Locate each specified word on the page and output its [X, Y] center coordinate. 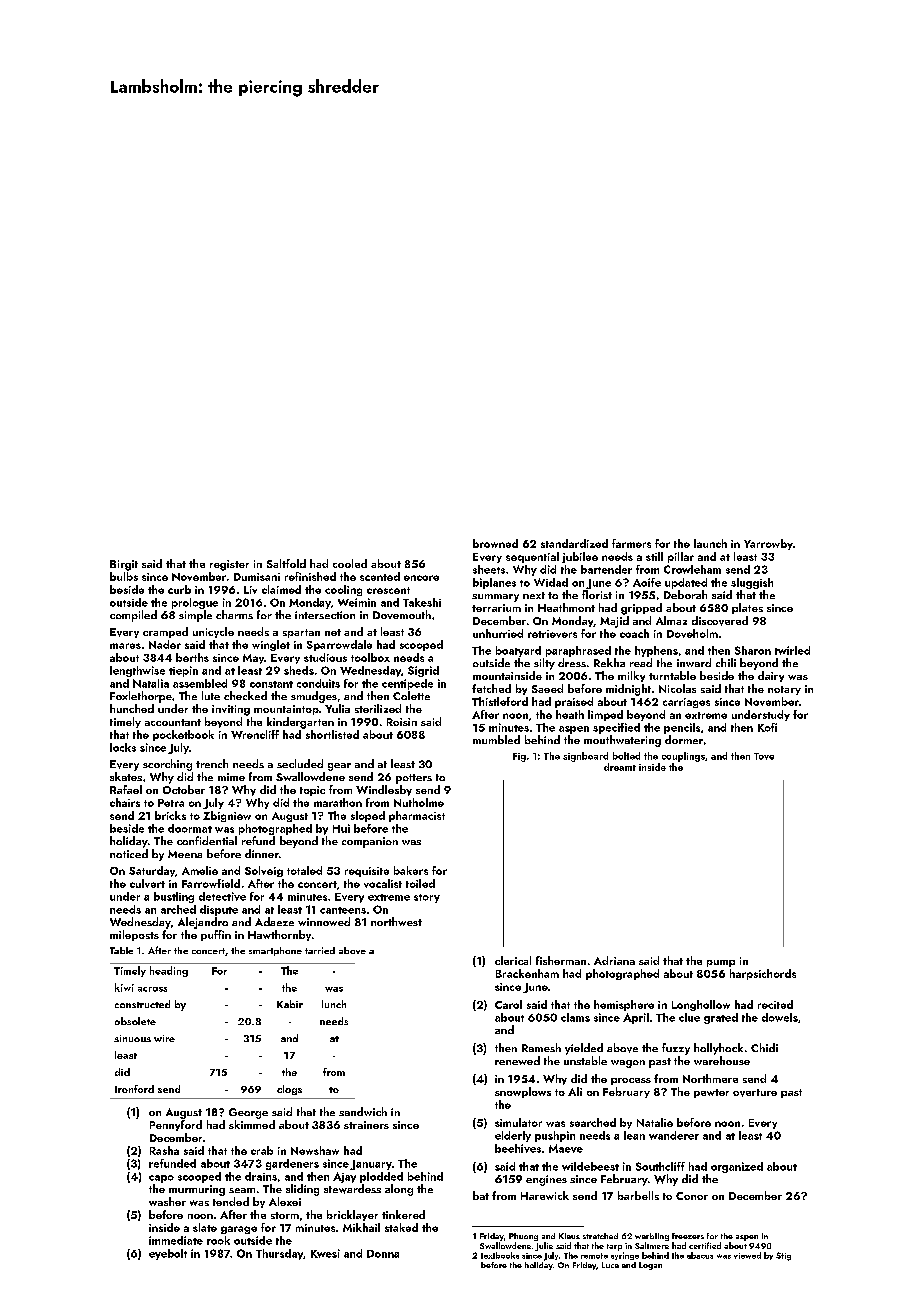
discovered [720, 621]
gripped [641, 609]
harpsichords [763, 974]
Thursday [279, 1254]
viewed [747, 1255]
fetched [491, 688]
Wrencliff [255, 734]
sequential [532, 557]
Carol [508, 1004]
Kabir [290, 1004]
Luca [610, 1265]
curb [179, 589]
